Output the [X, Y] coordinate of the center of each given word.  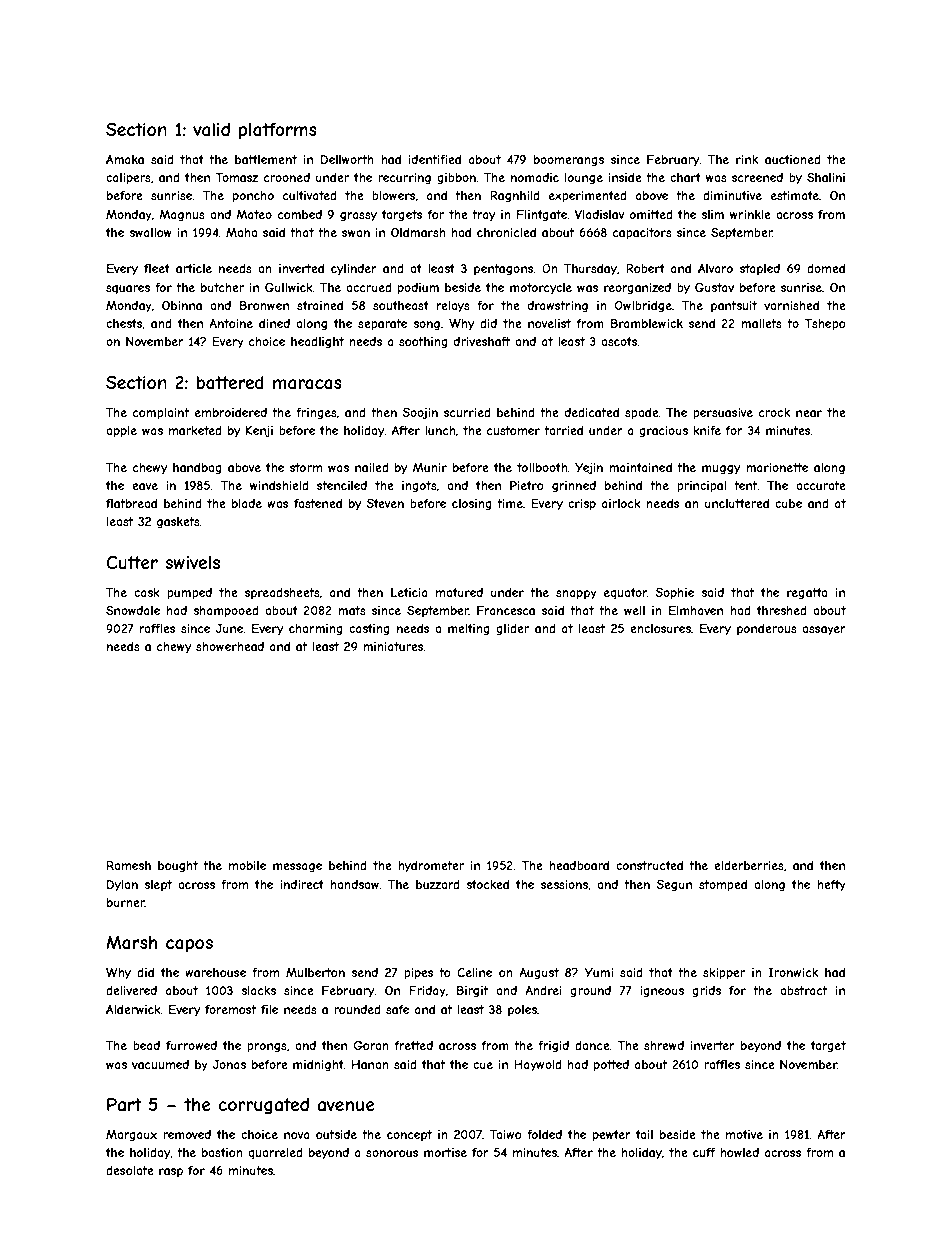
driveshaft [482, 341]
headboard [579, 865]
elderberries [749, 865]
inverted [301, 268]
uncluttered [737, 503]
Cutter [132, 562]
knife [707, 430]
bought [178, 867]
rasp [171, 1173]
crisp [582, 505]
